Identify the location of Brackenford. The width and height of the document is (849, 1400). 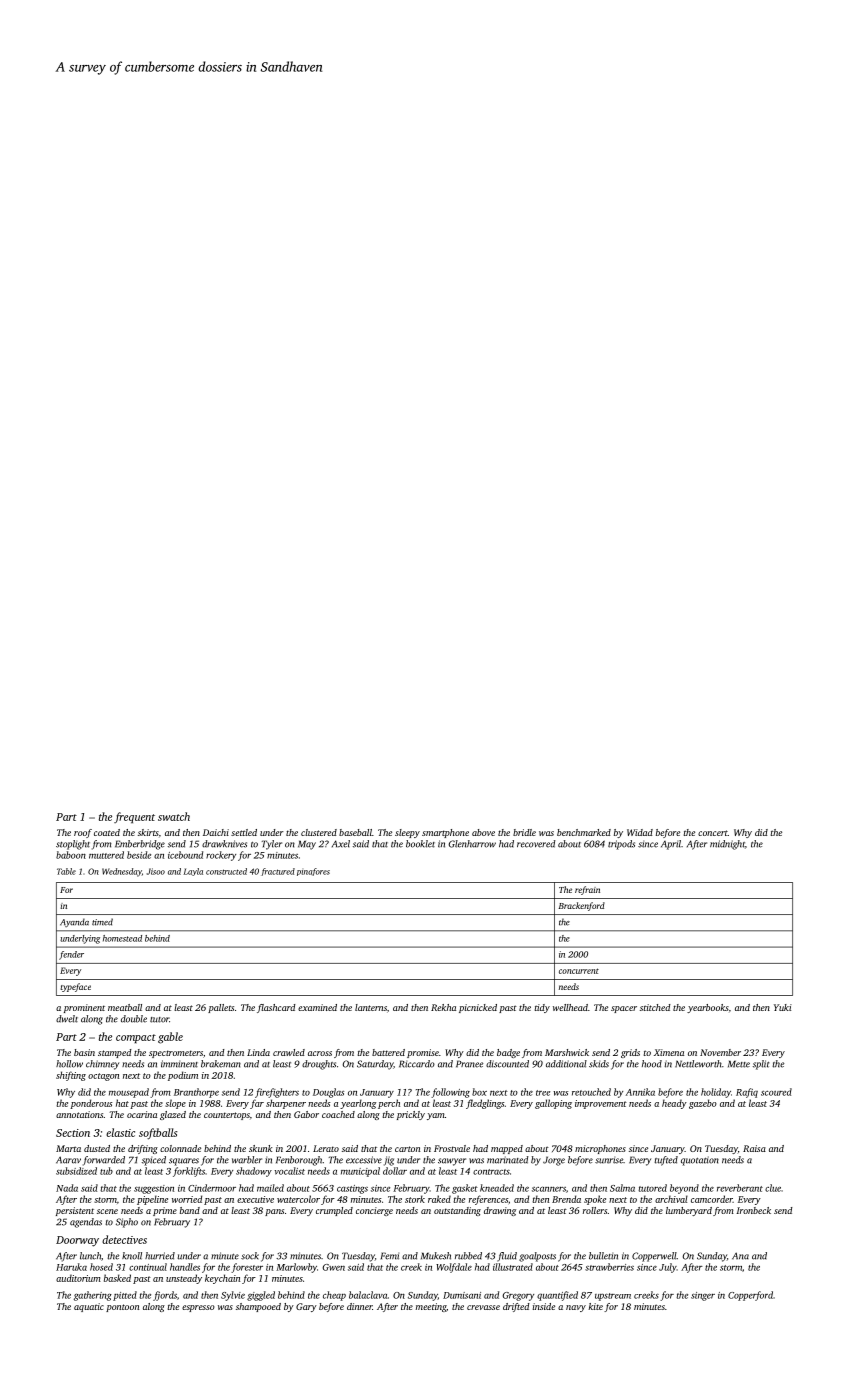
(581, 906).
